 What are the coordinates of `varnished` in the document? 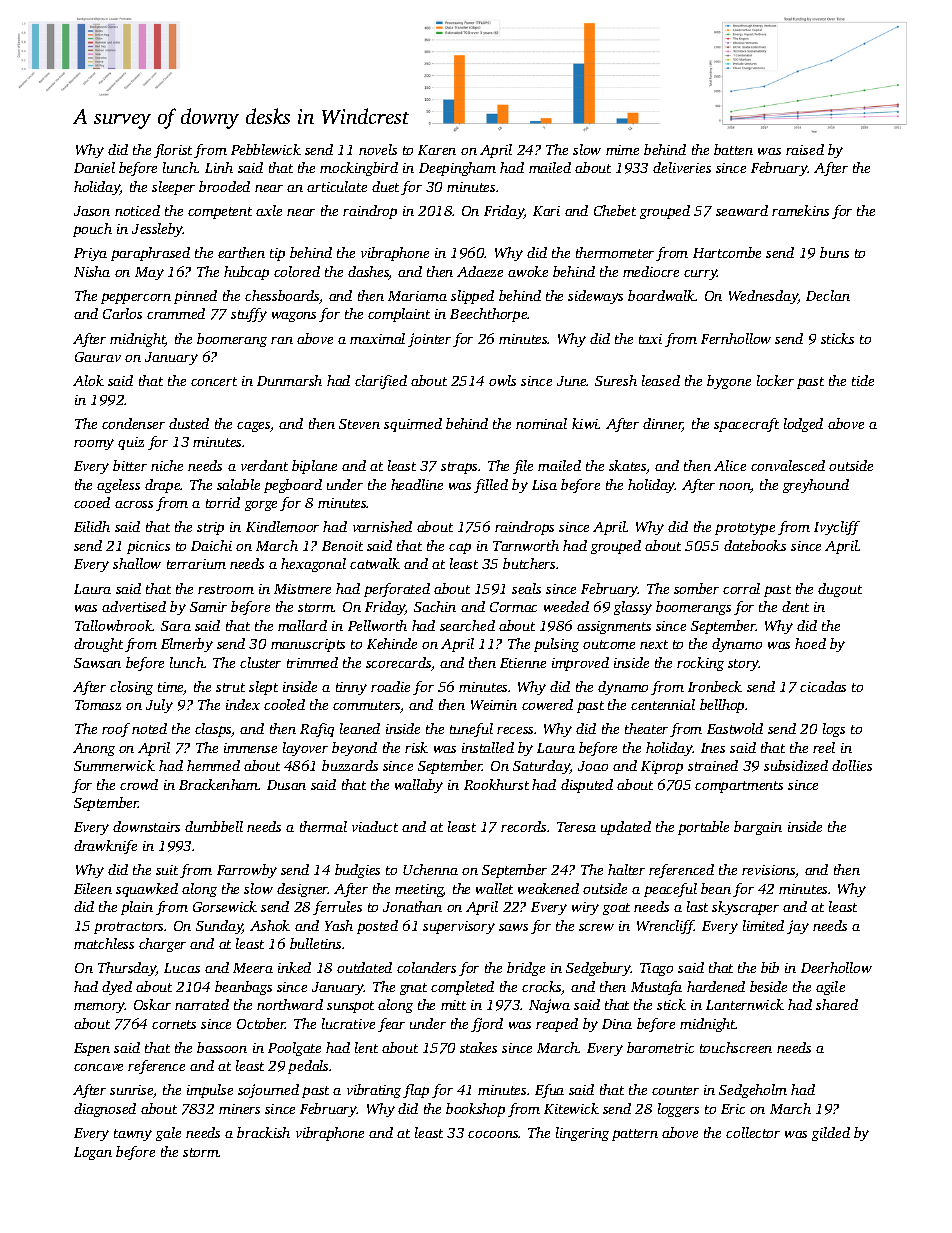 It's located at (382, 526).
